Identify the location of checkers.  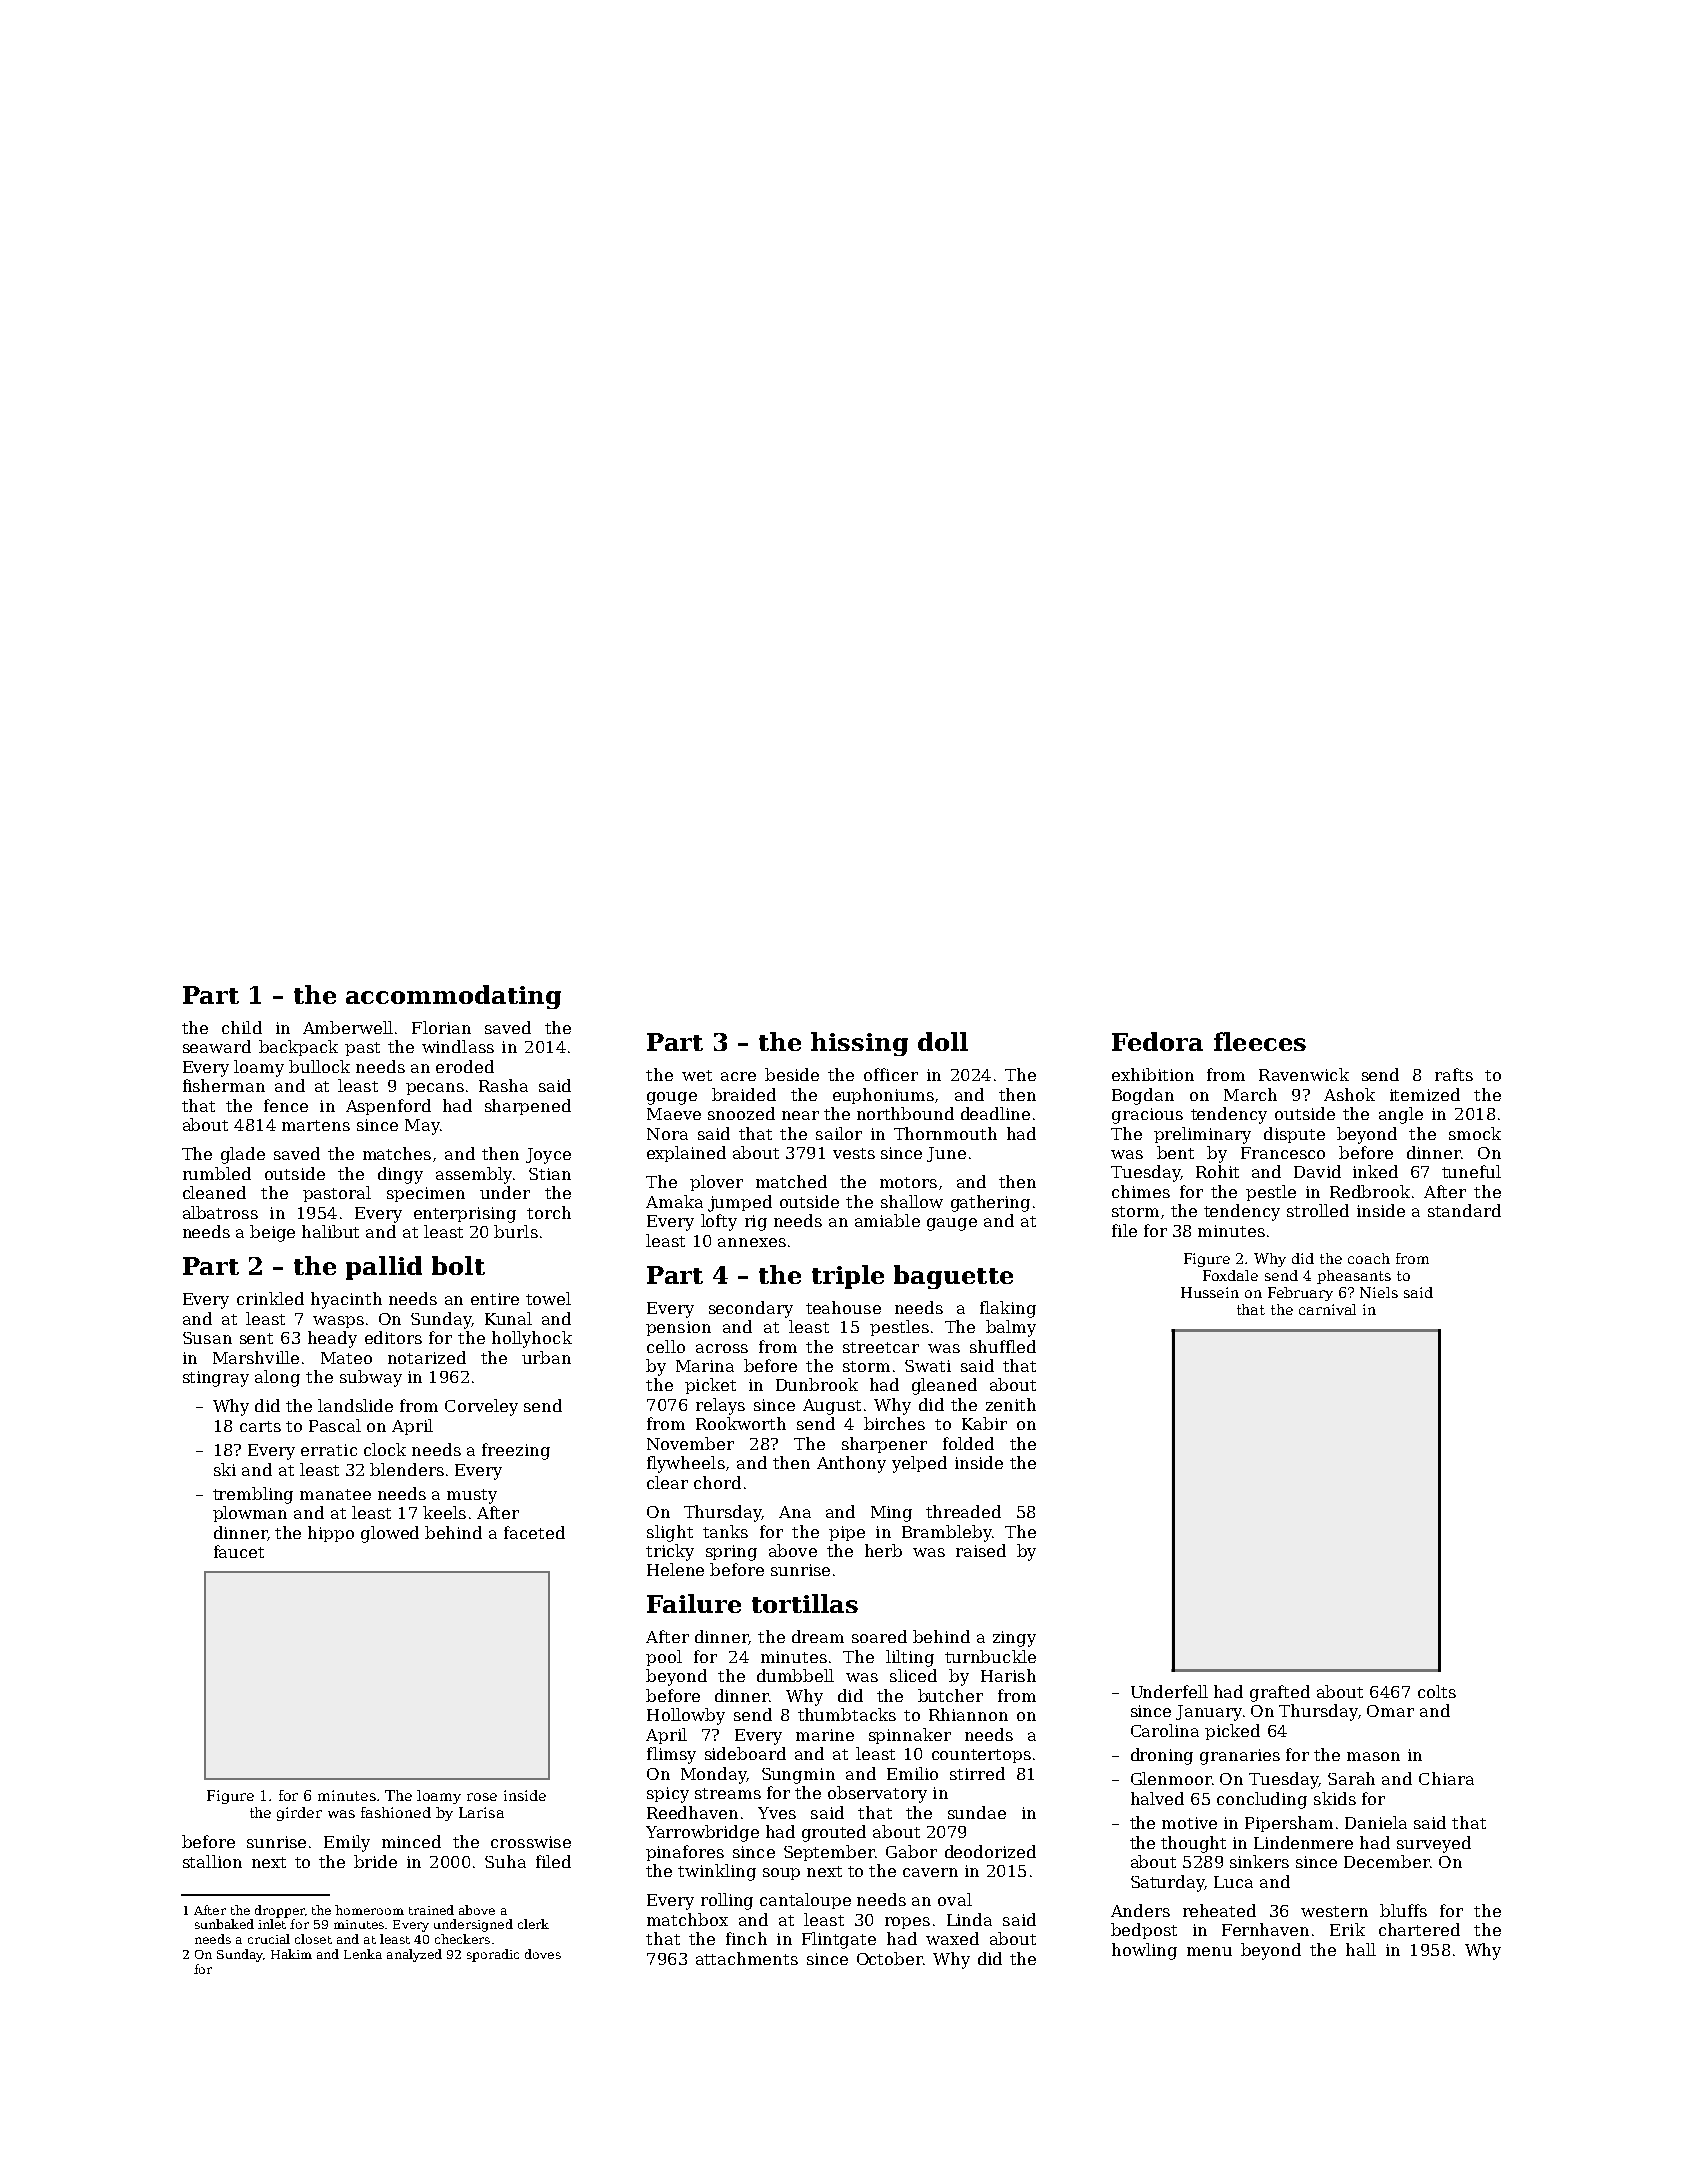
(462, 1939).
